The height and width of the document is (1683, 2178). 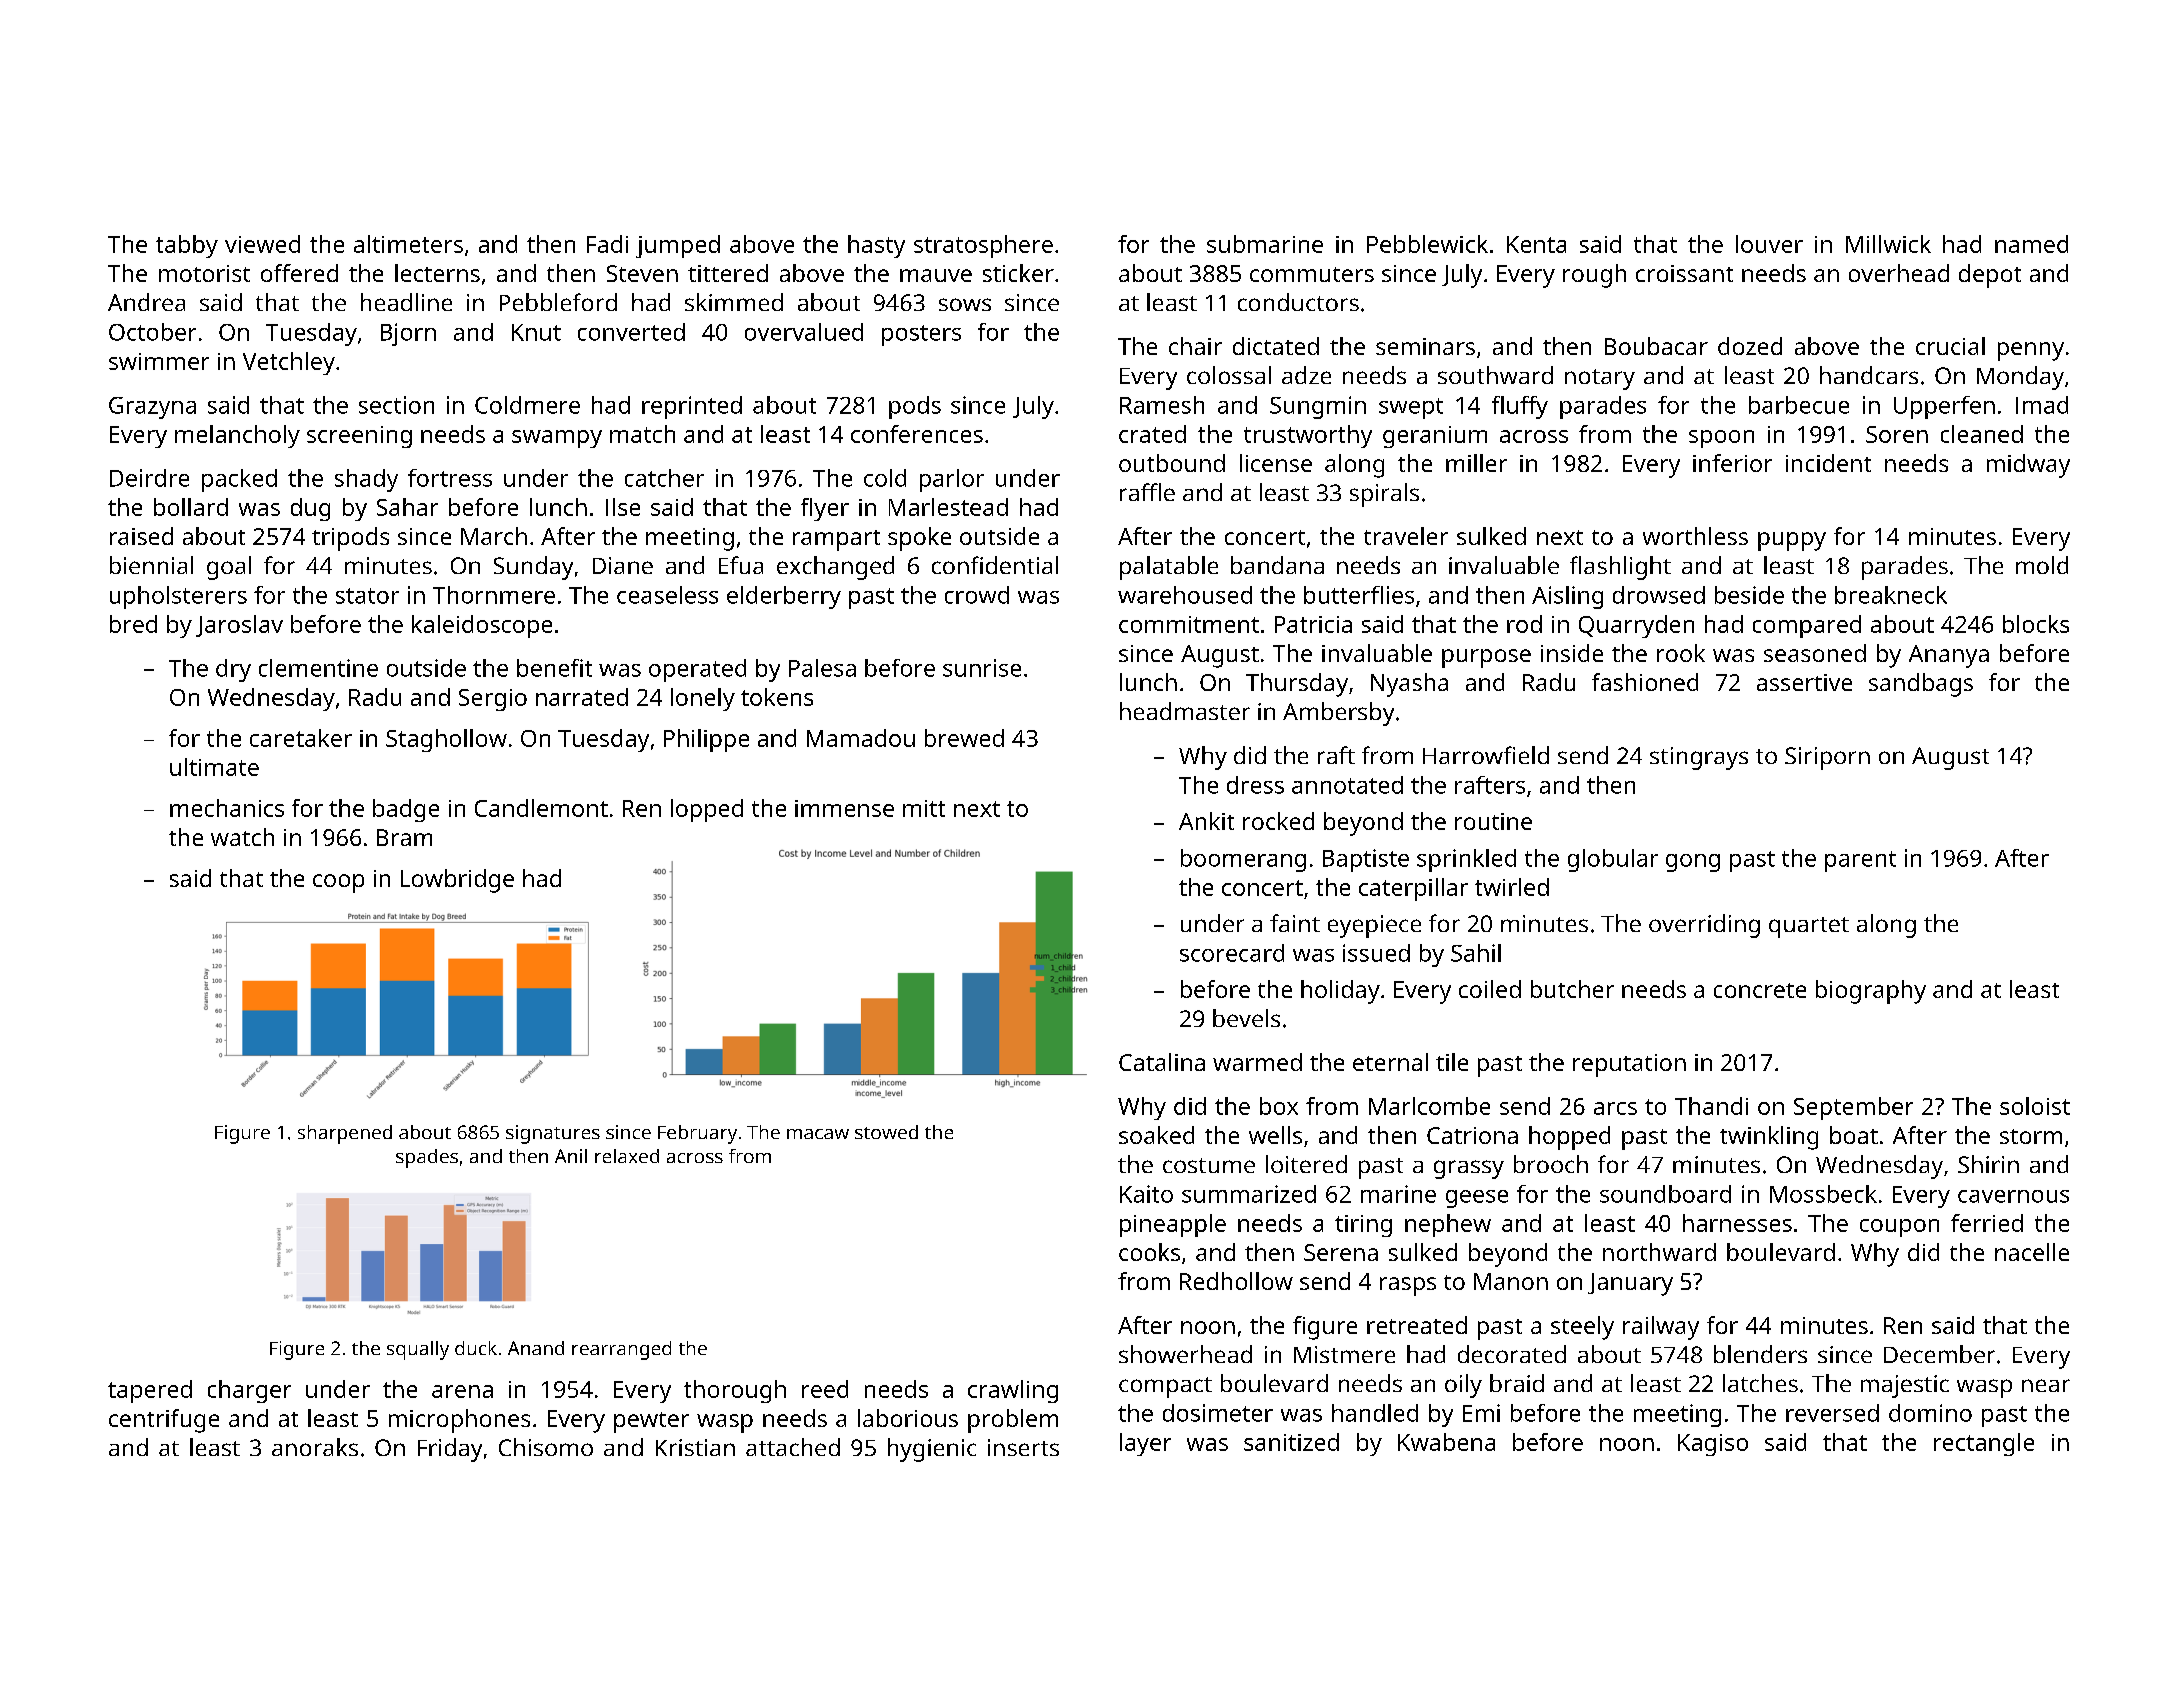 What do you see at coordinates (427, 1158) in the document?
I see `spades` at bounding box center [427, 1158].
